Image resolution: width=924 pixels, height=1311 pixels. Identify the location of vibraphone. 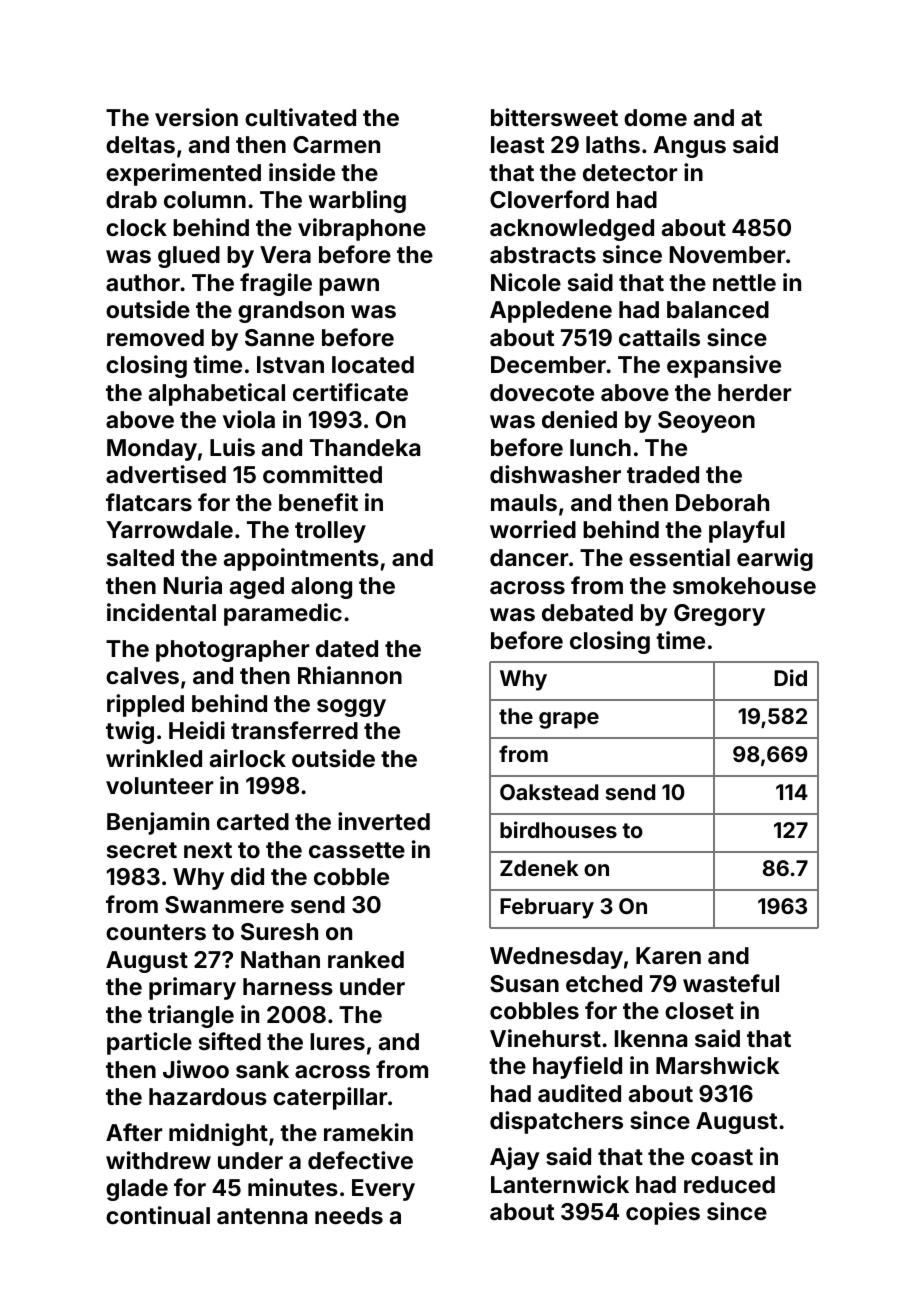
(362, 229).
